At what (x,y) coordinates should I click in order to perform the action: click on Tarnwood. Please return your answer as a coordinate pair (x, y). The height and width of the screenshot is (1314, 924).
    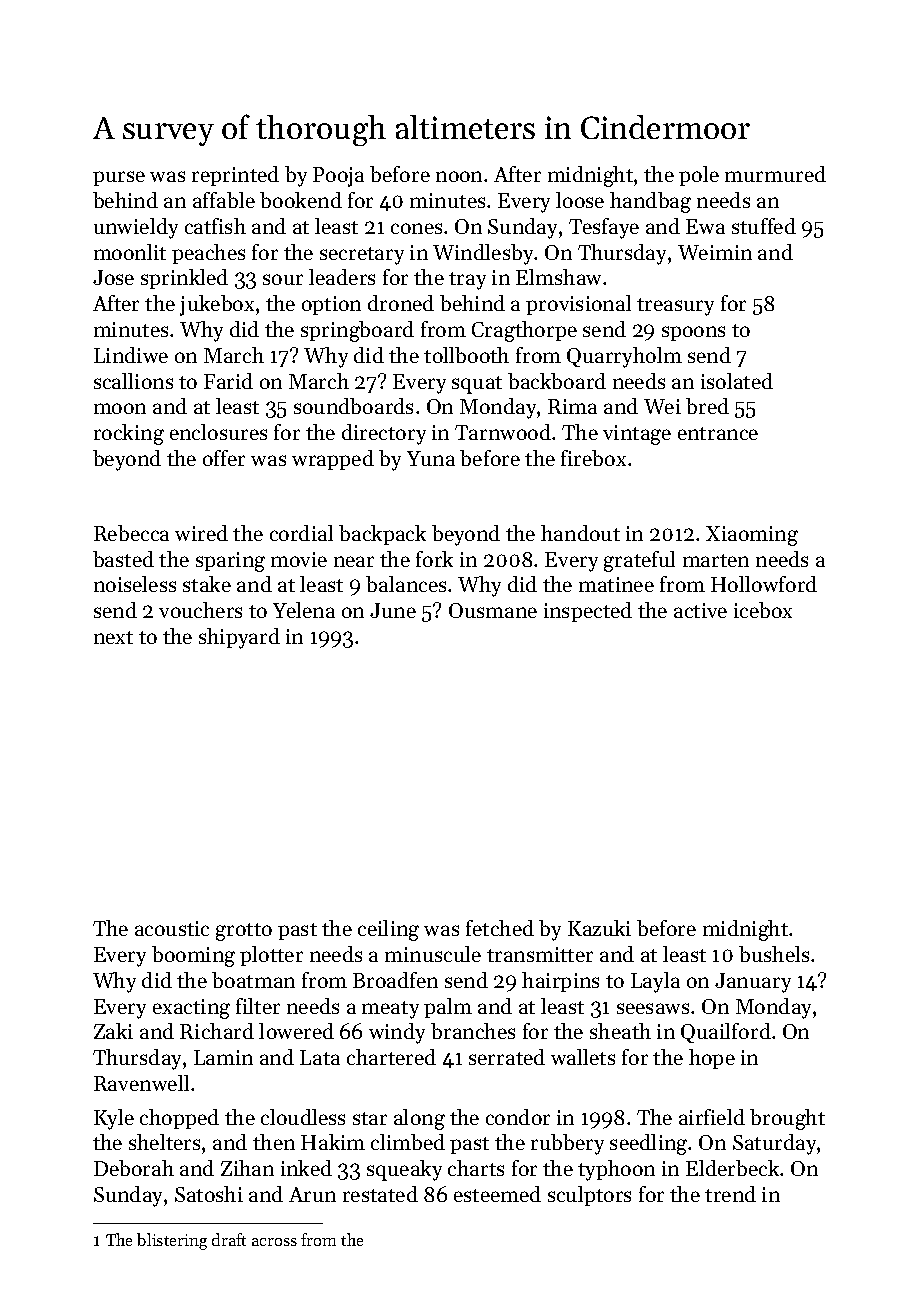
    Looking at the image, I should click on (503, 432).
